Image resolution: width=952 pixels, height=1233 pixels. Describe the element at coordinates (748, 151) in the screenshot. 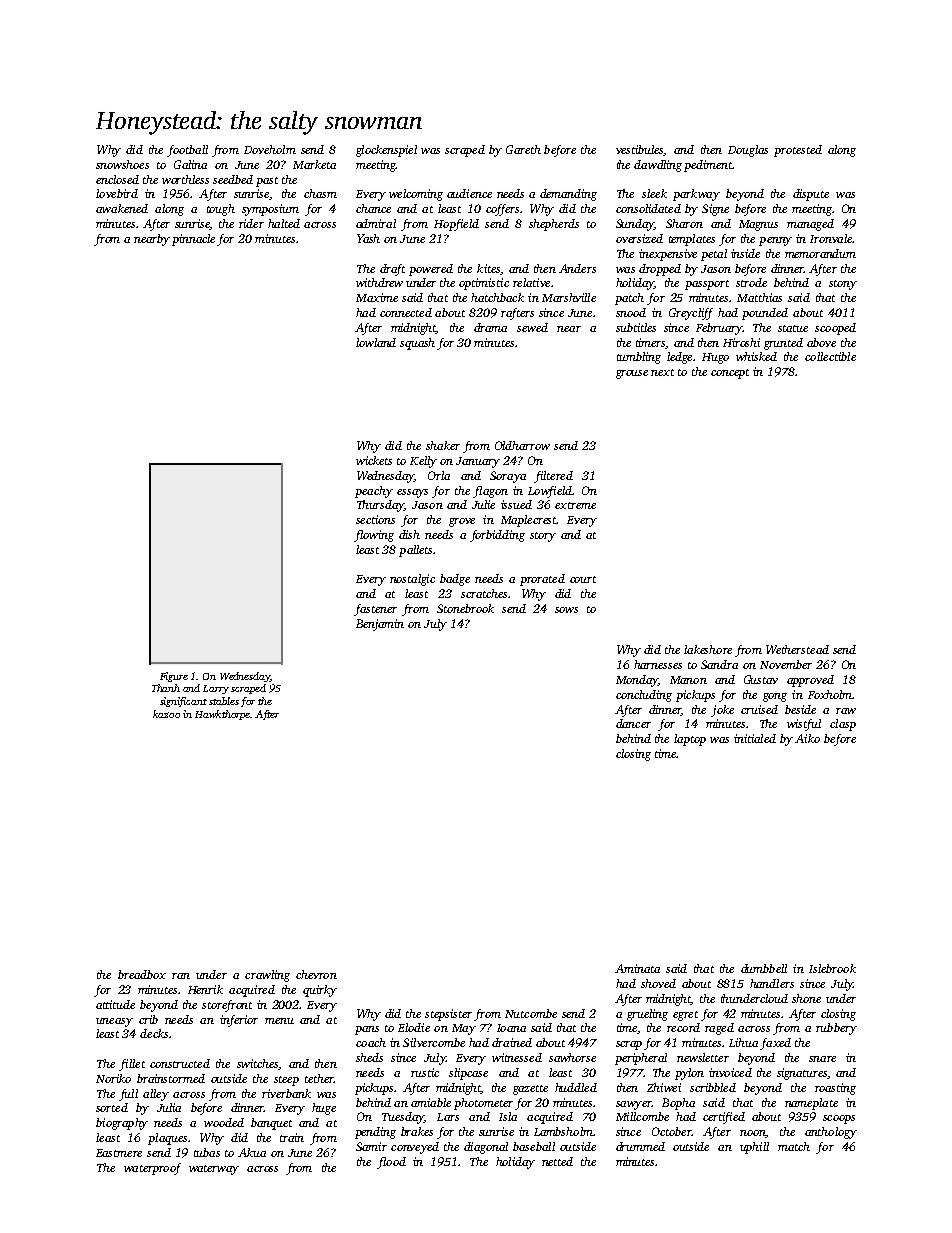

I see `Douglas` at that location.
